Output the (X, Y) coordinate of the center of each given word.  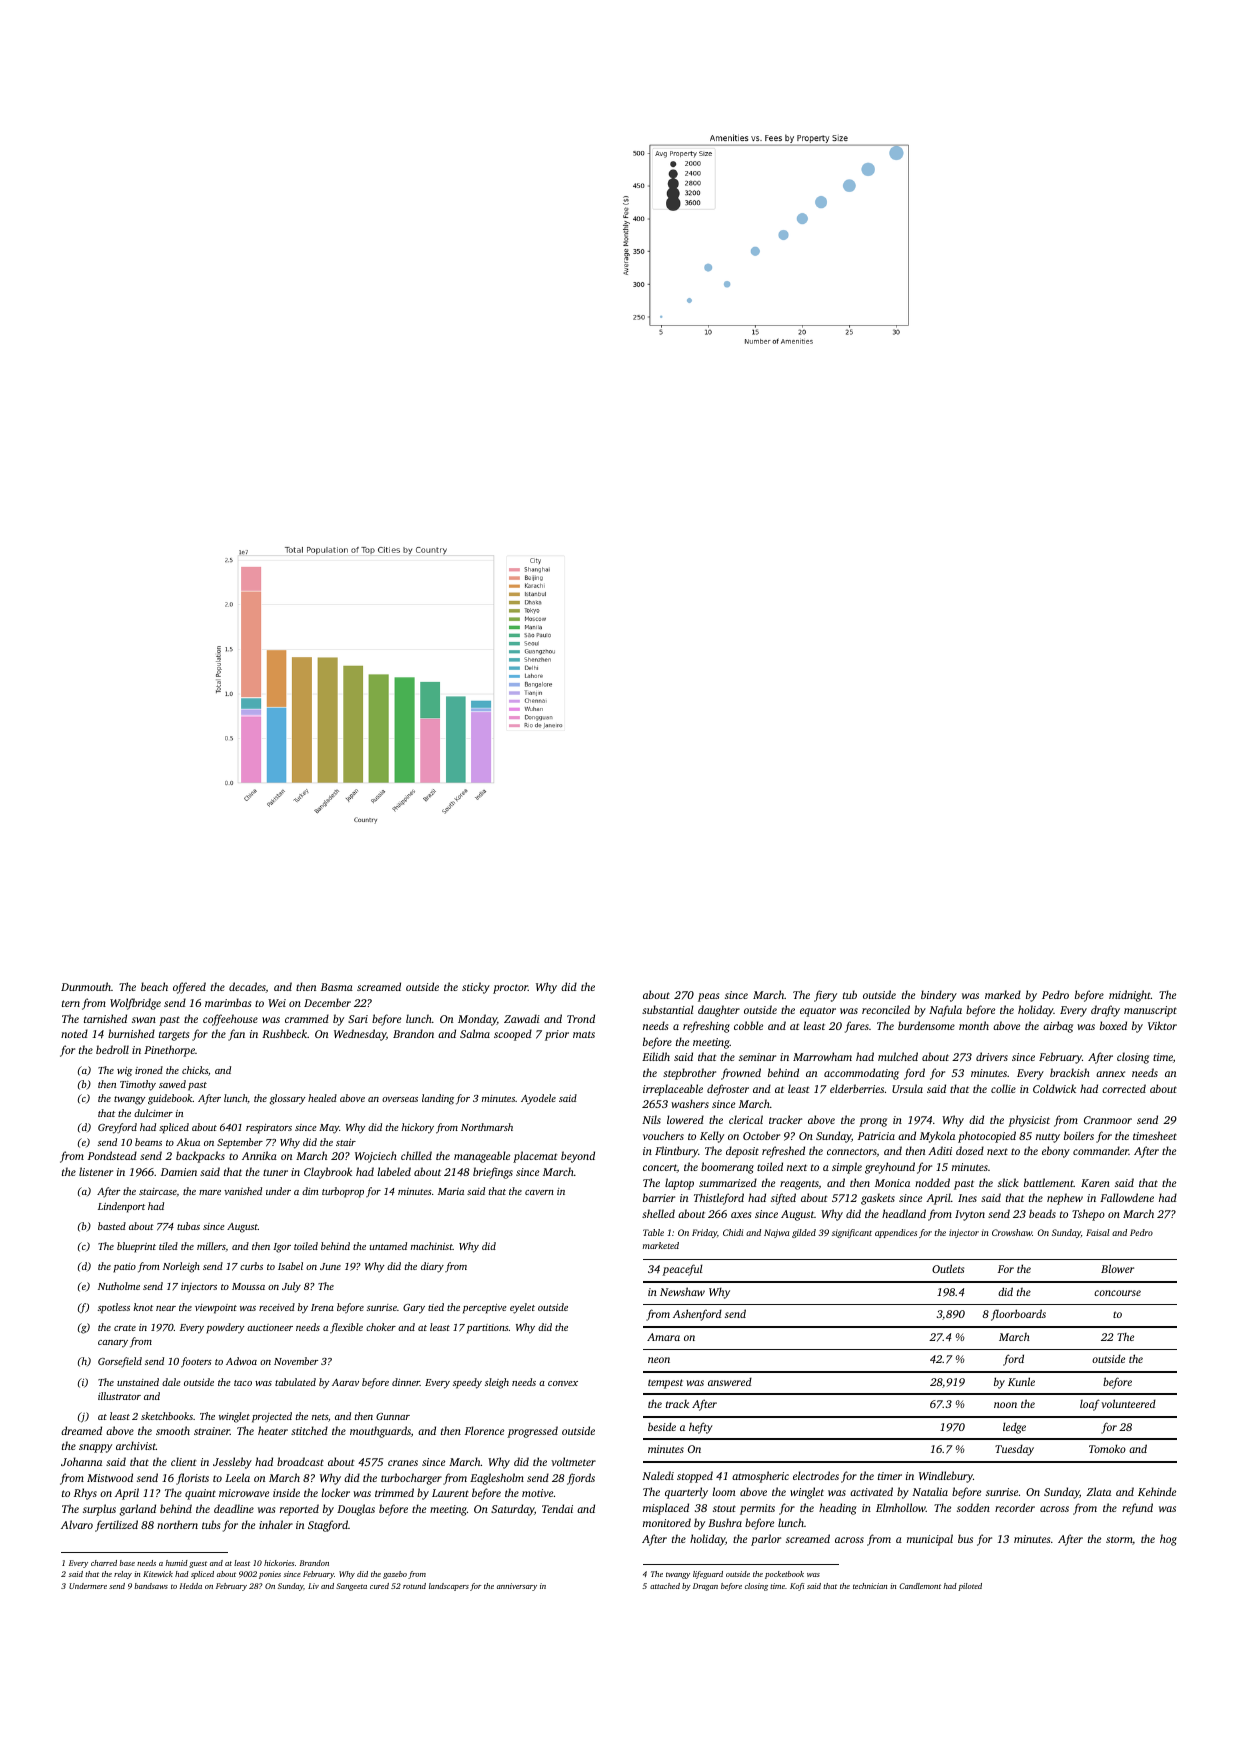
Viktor (1162, 1025)
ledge (1014, 1428)
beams (148, 1142)
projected (272, 1417)
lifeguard (708, 1575)
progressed (532, 1432)
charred (104, 1563)
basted (112, 1226)
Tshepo (1088, 1215)
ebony (1056, 1152)
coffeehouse (230, 1020)
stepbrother (689, 1074)
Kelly (712, 1137)
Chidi (733, 1232)
